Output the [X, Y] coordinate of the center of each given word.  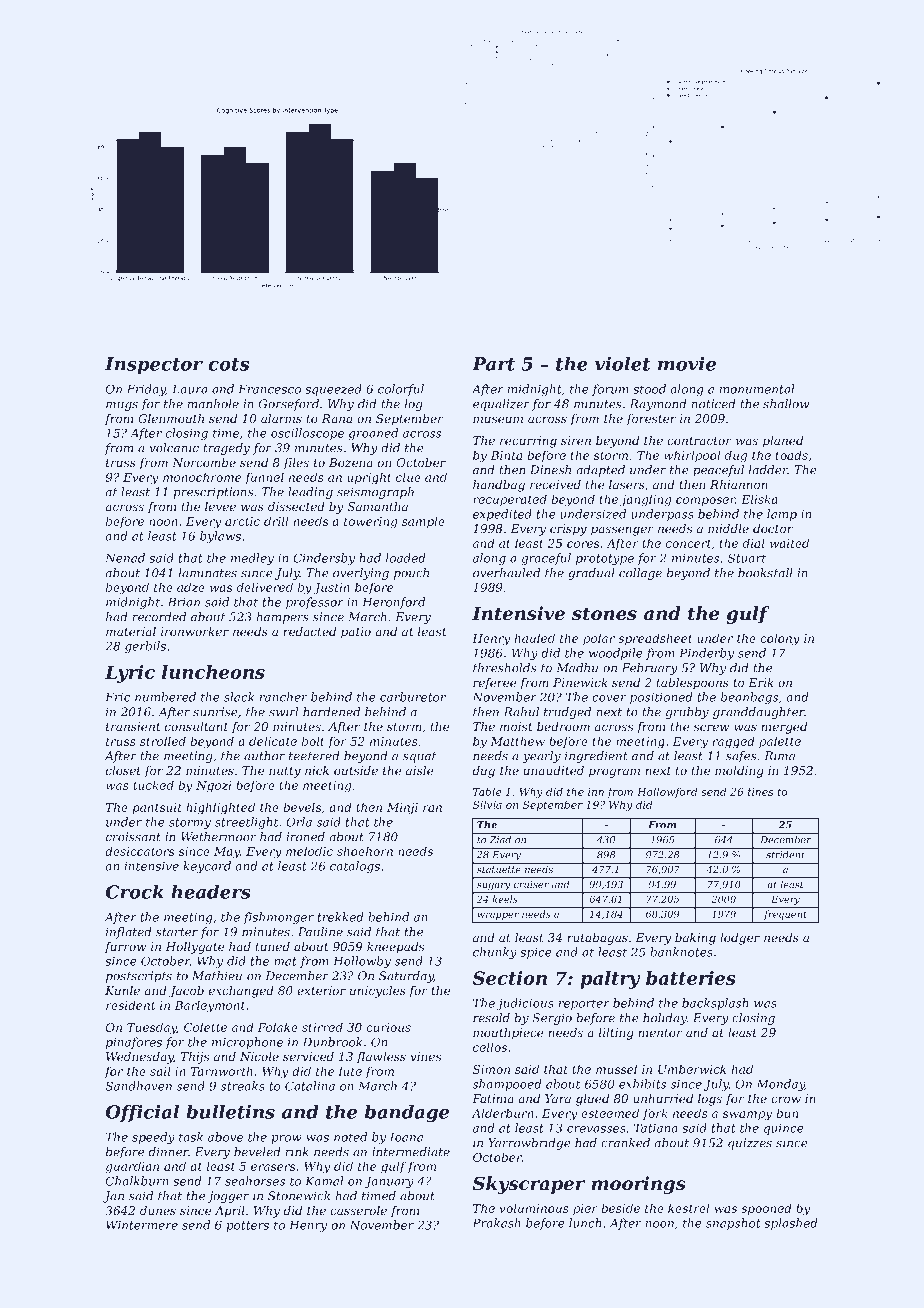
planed [783, 442]
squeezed [333, 390]
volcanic [174, 448]
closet [123, 770]
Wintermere [142, 1225]
